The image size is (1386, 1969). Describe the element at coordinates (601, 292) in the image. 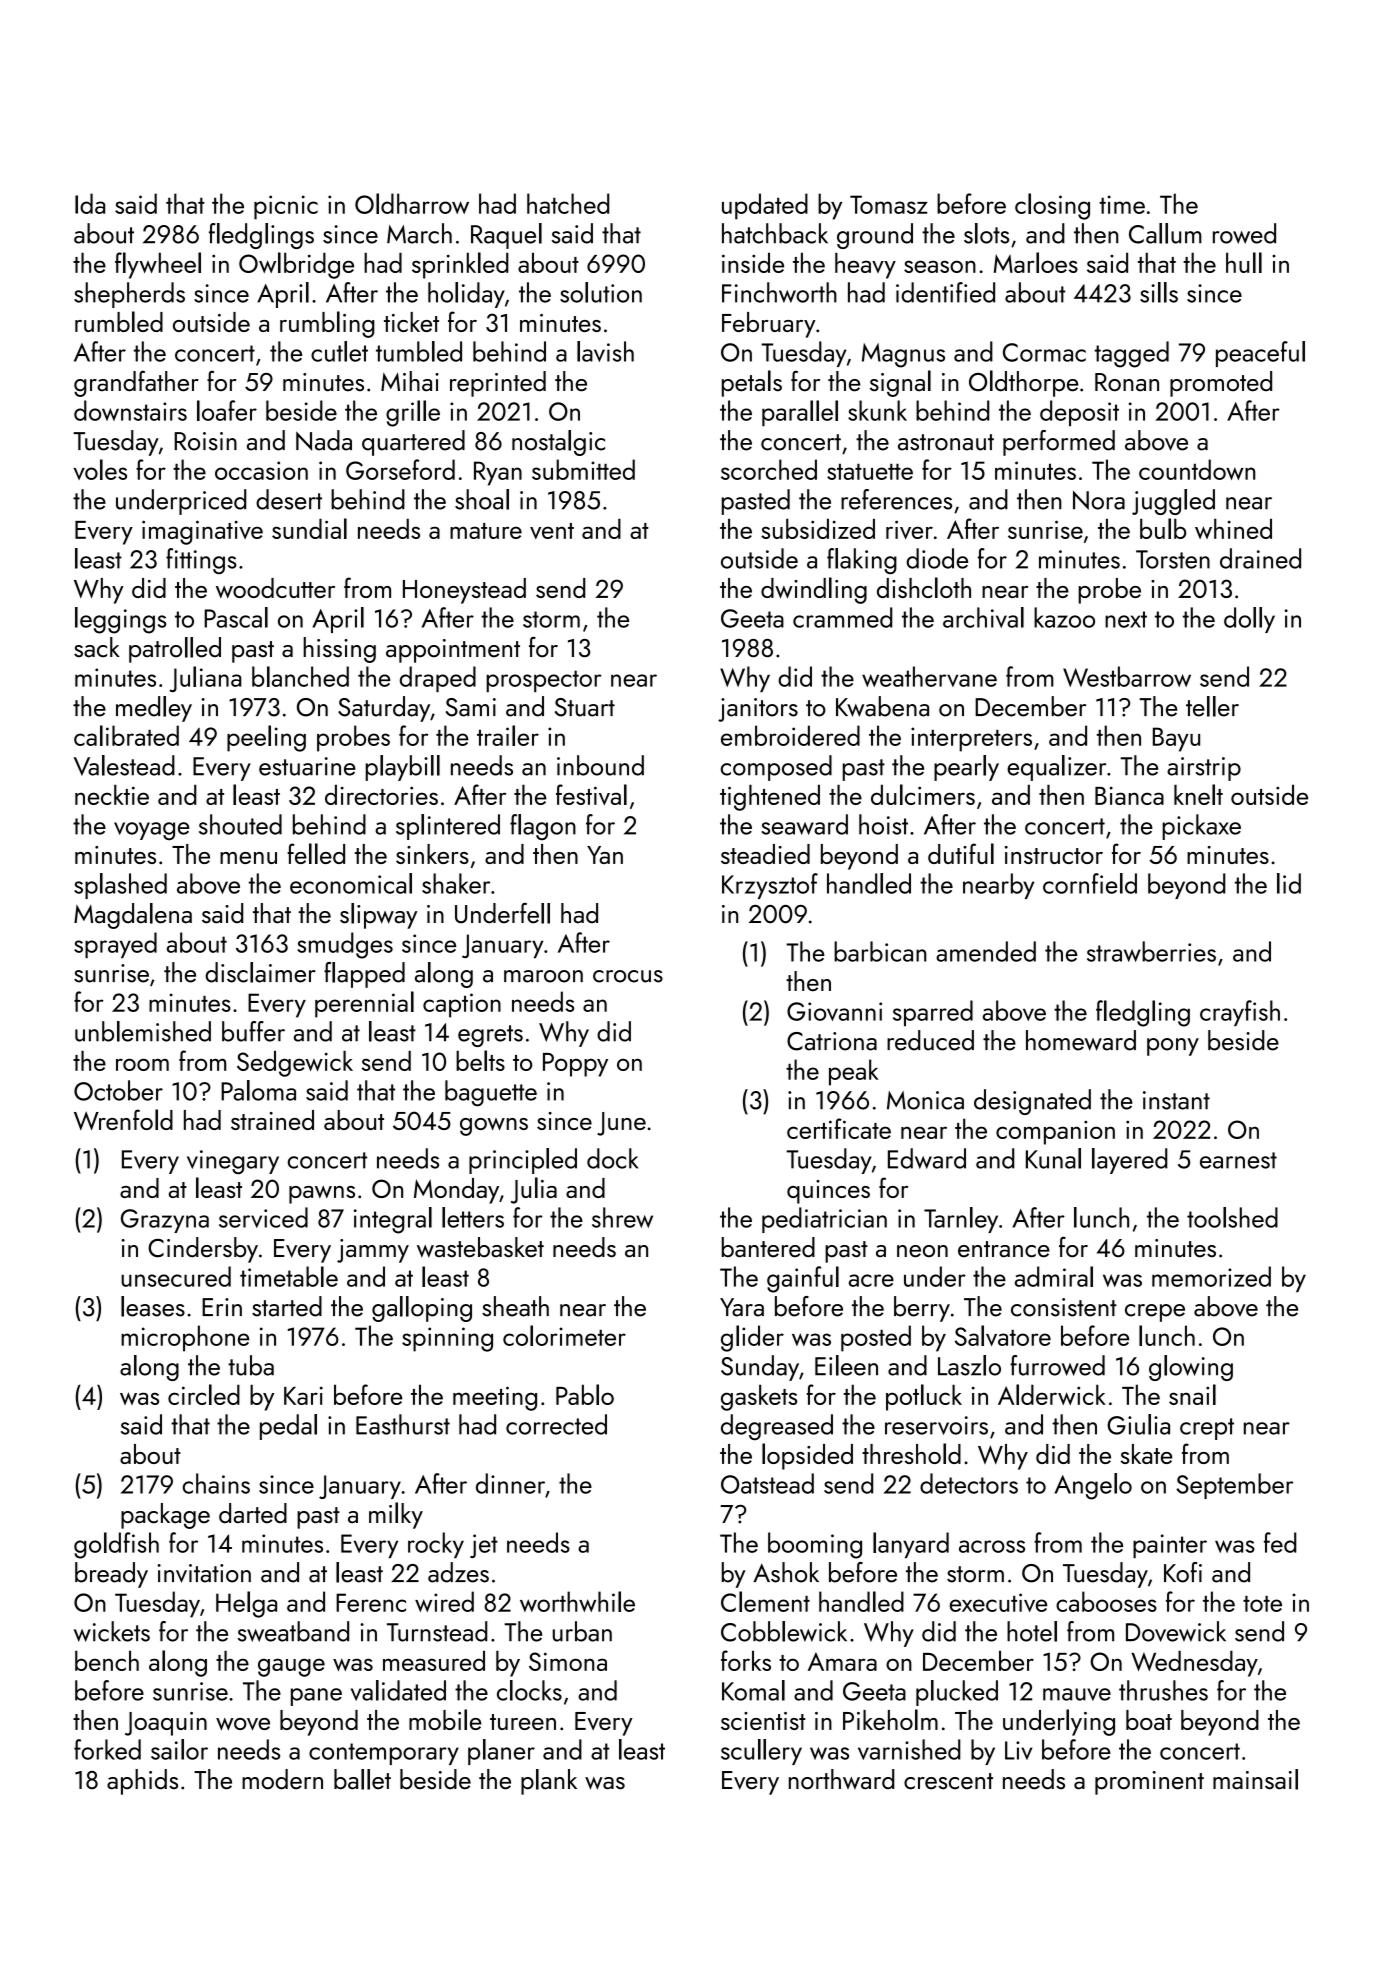

I see `solution` at that location.
